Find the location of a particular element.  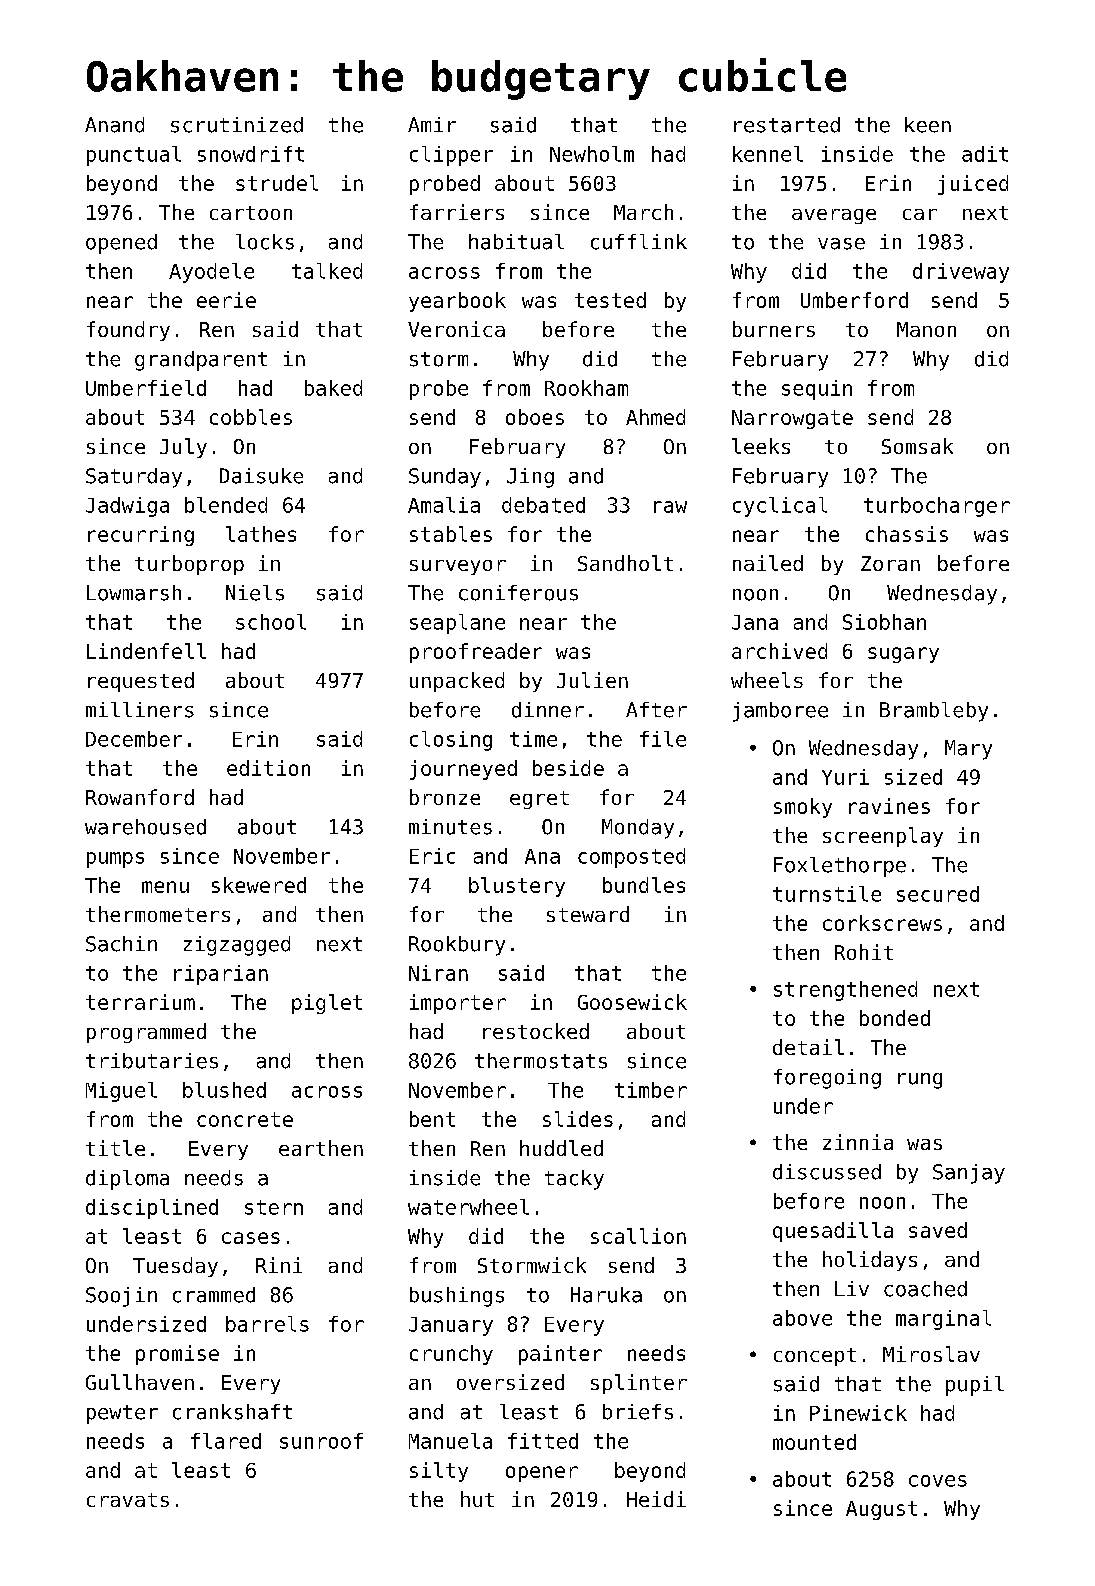

baked is located at coordinates (333, 388).
